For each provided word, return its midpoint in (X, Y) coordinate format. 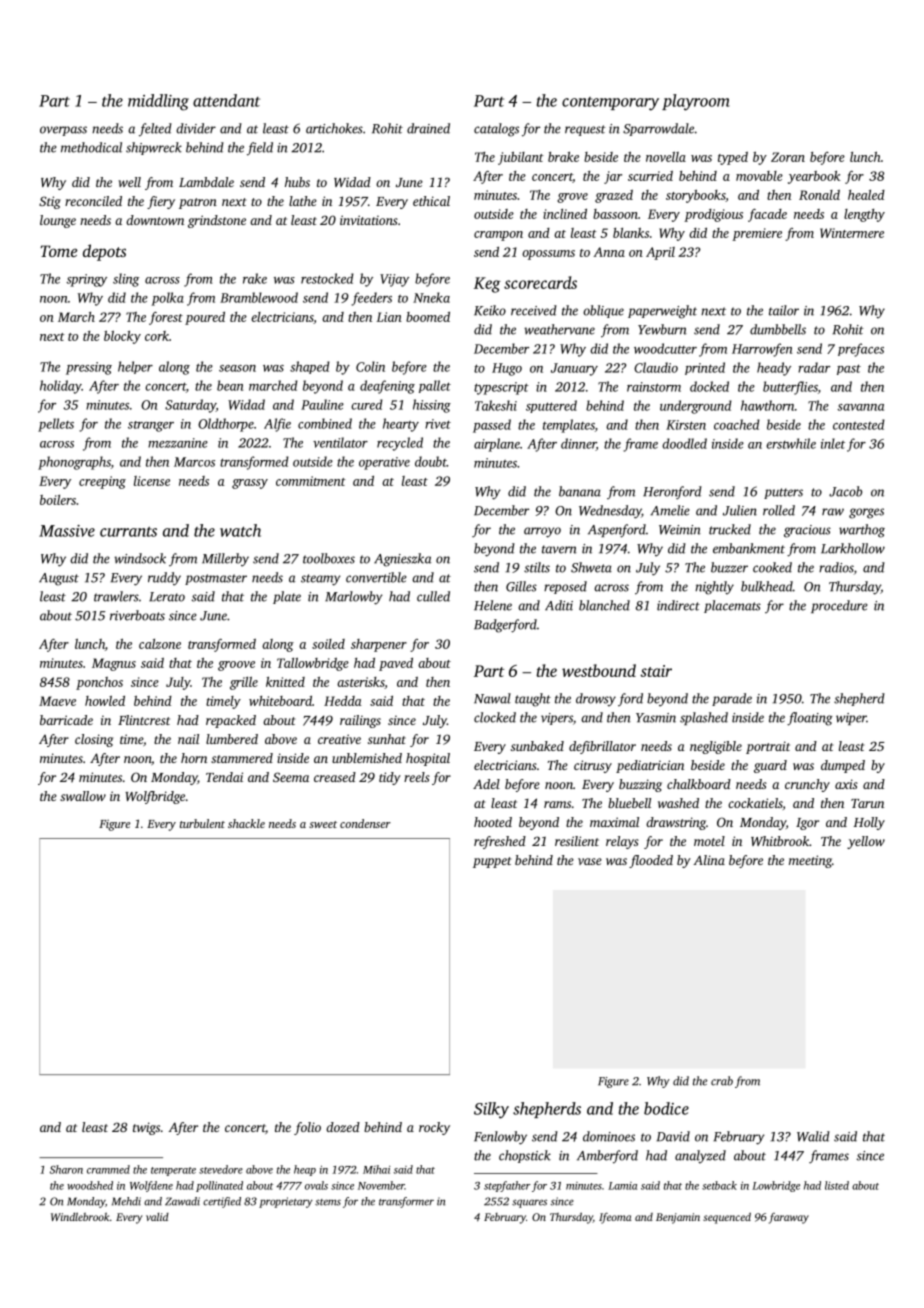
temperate (173, 1171)
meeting (810, 861)
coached (737, 424)
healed (866, 195)
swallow (83, 796)
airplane (497, 445)
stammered (242, 758)
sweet (323, 824)
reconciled (93, 201)
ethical (431, 201)
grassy (250, 484)
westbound (599, 670)
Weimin (680, 530)
